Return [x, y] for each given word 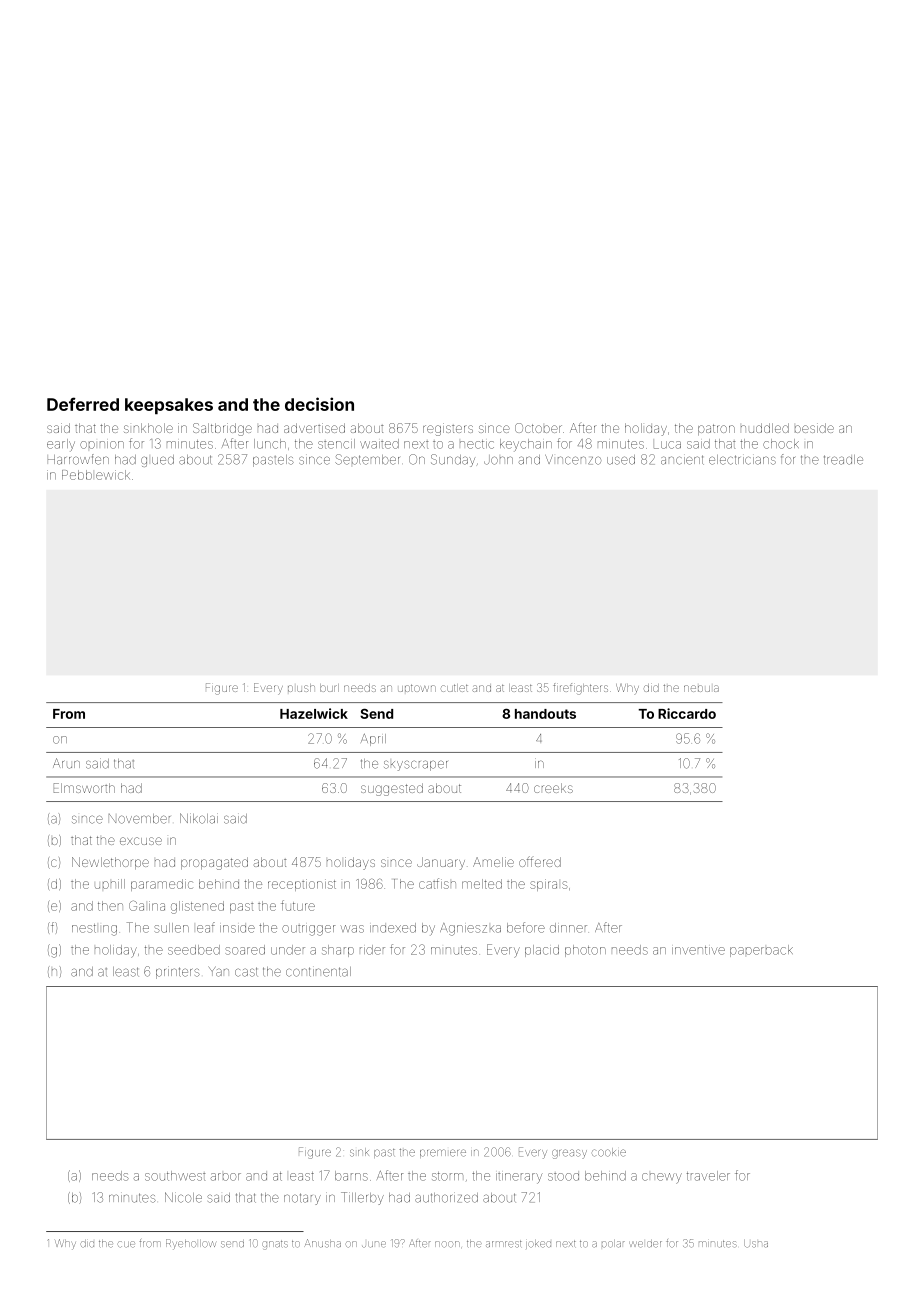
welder [646, 1244]
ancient [682, 460]
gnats [275, 1245]
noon [447, 1244]
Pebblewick [96, 475]
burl [329, 688]
